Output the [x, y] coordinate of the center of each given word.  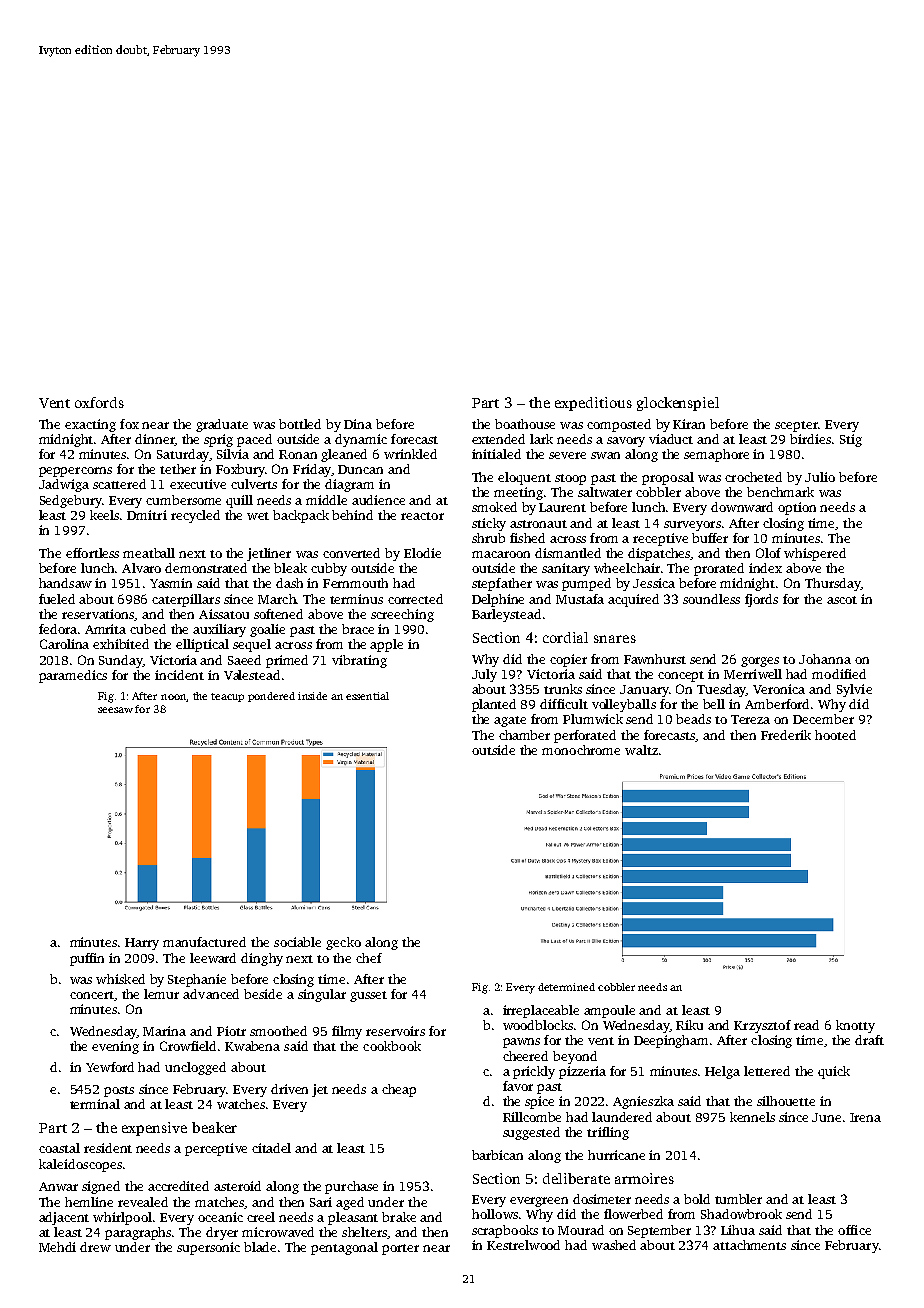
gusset [368, 996]
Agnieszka [643, 1102]
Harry [142, 944]
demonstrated [206, 568]
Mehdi [57, 1247]
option [797, 508]
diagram [349, 485]
